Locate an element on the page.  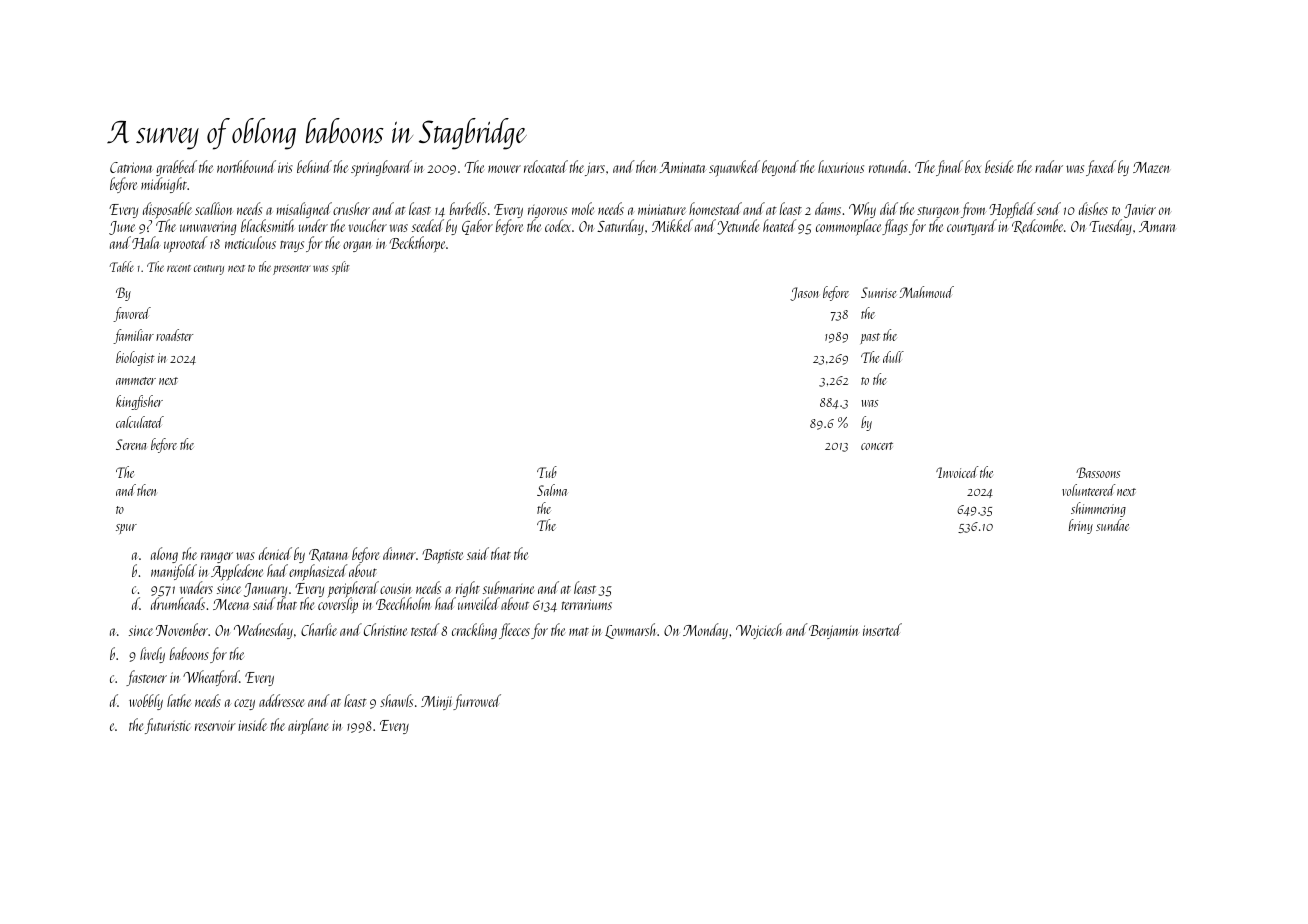
Saturday is located at coordinates (620, 227).
